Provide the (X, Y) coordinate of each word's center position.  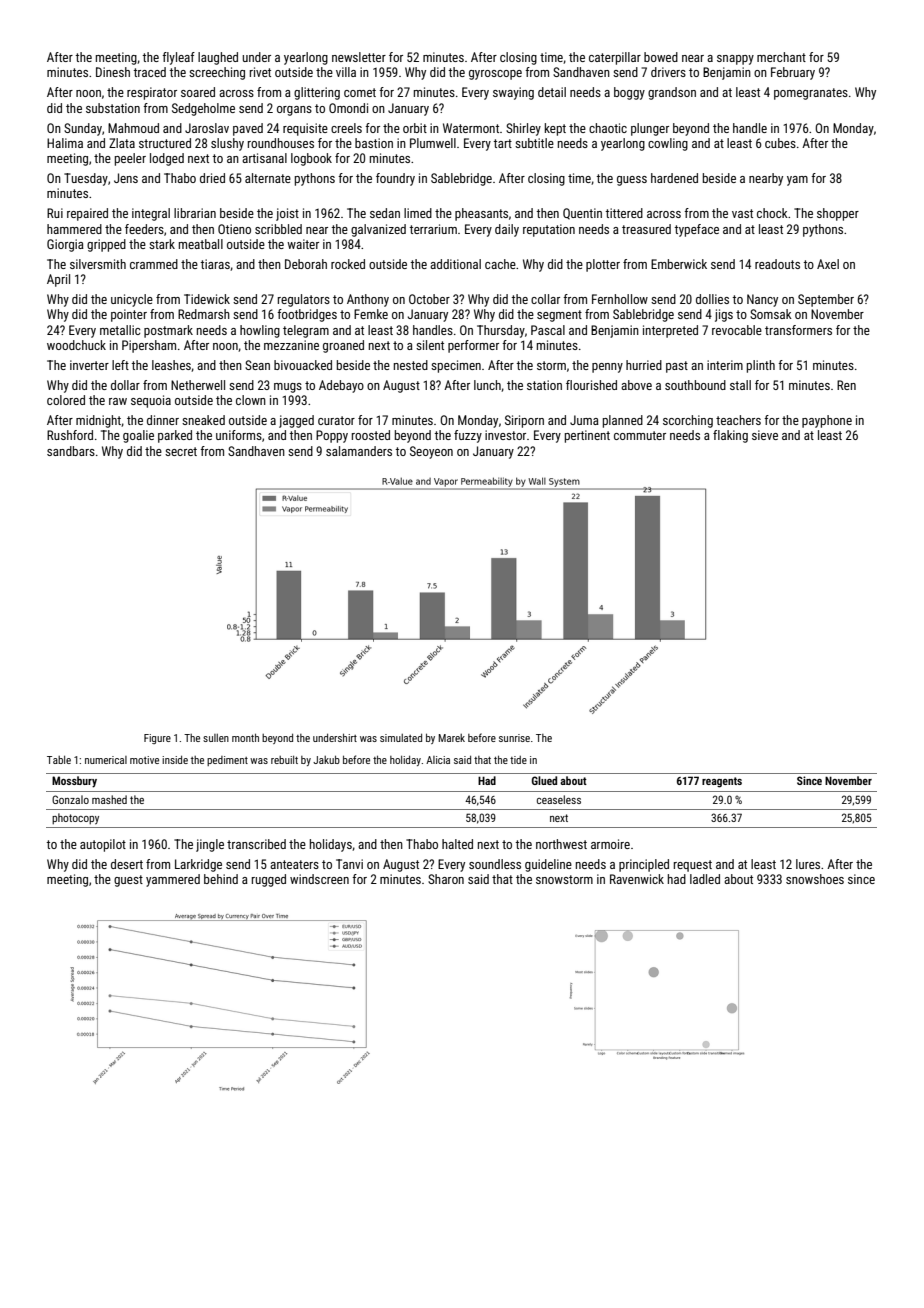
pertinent (587, 436)
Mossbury (74, 782)
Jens (126, 178)
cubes (780, 143)
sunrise (514, 738)
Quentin (582, 214)
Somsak (771, 314)
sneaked (203, 420)
